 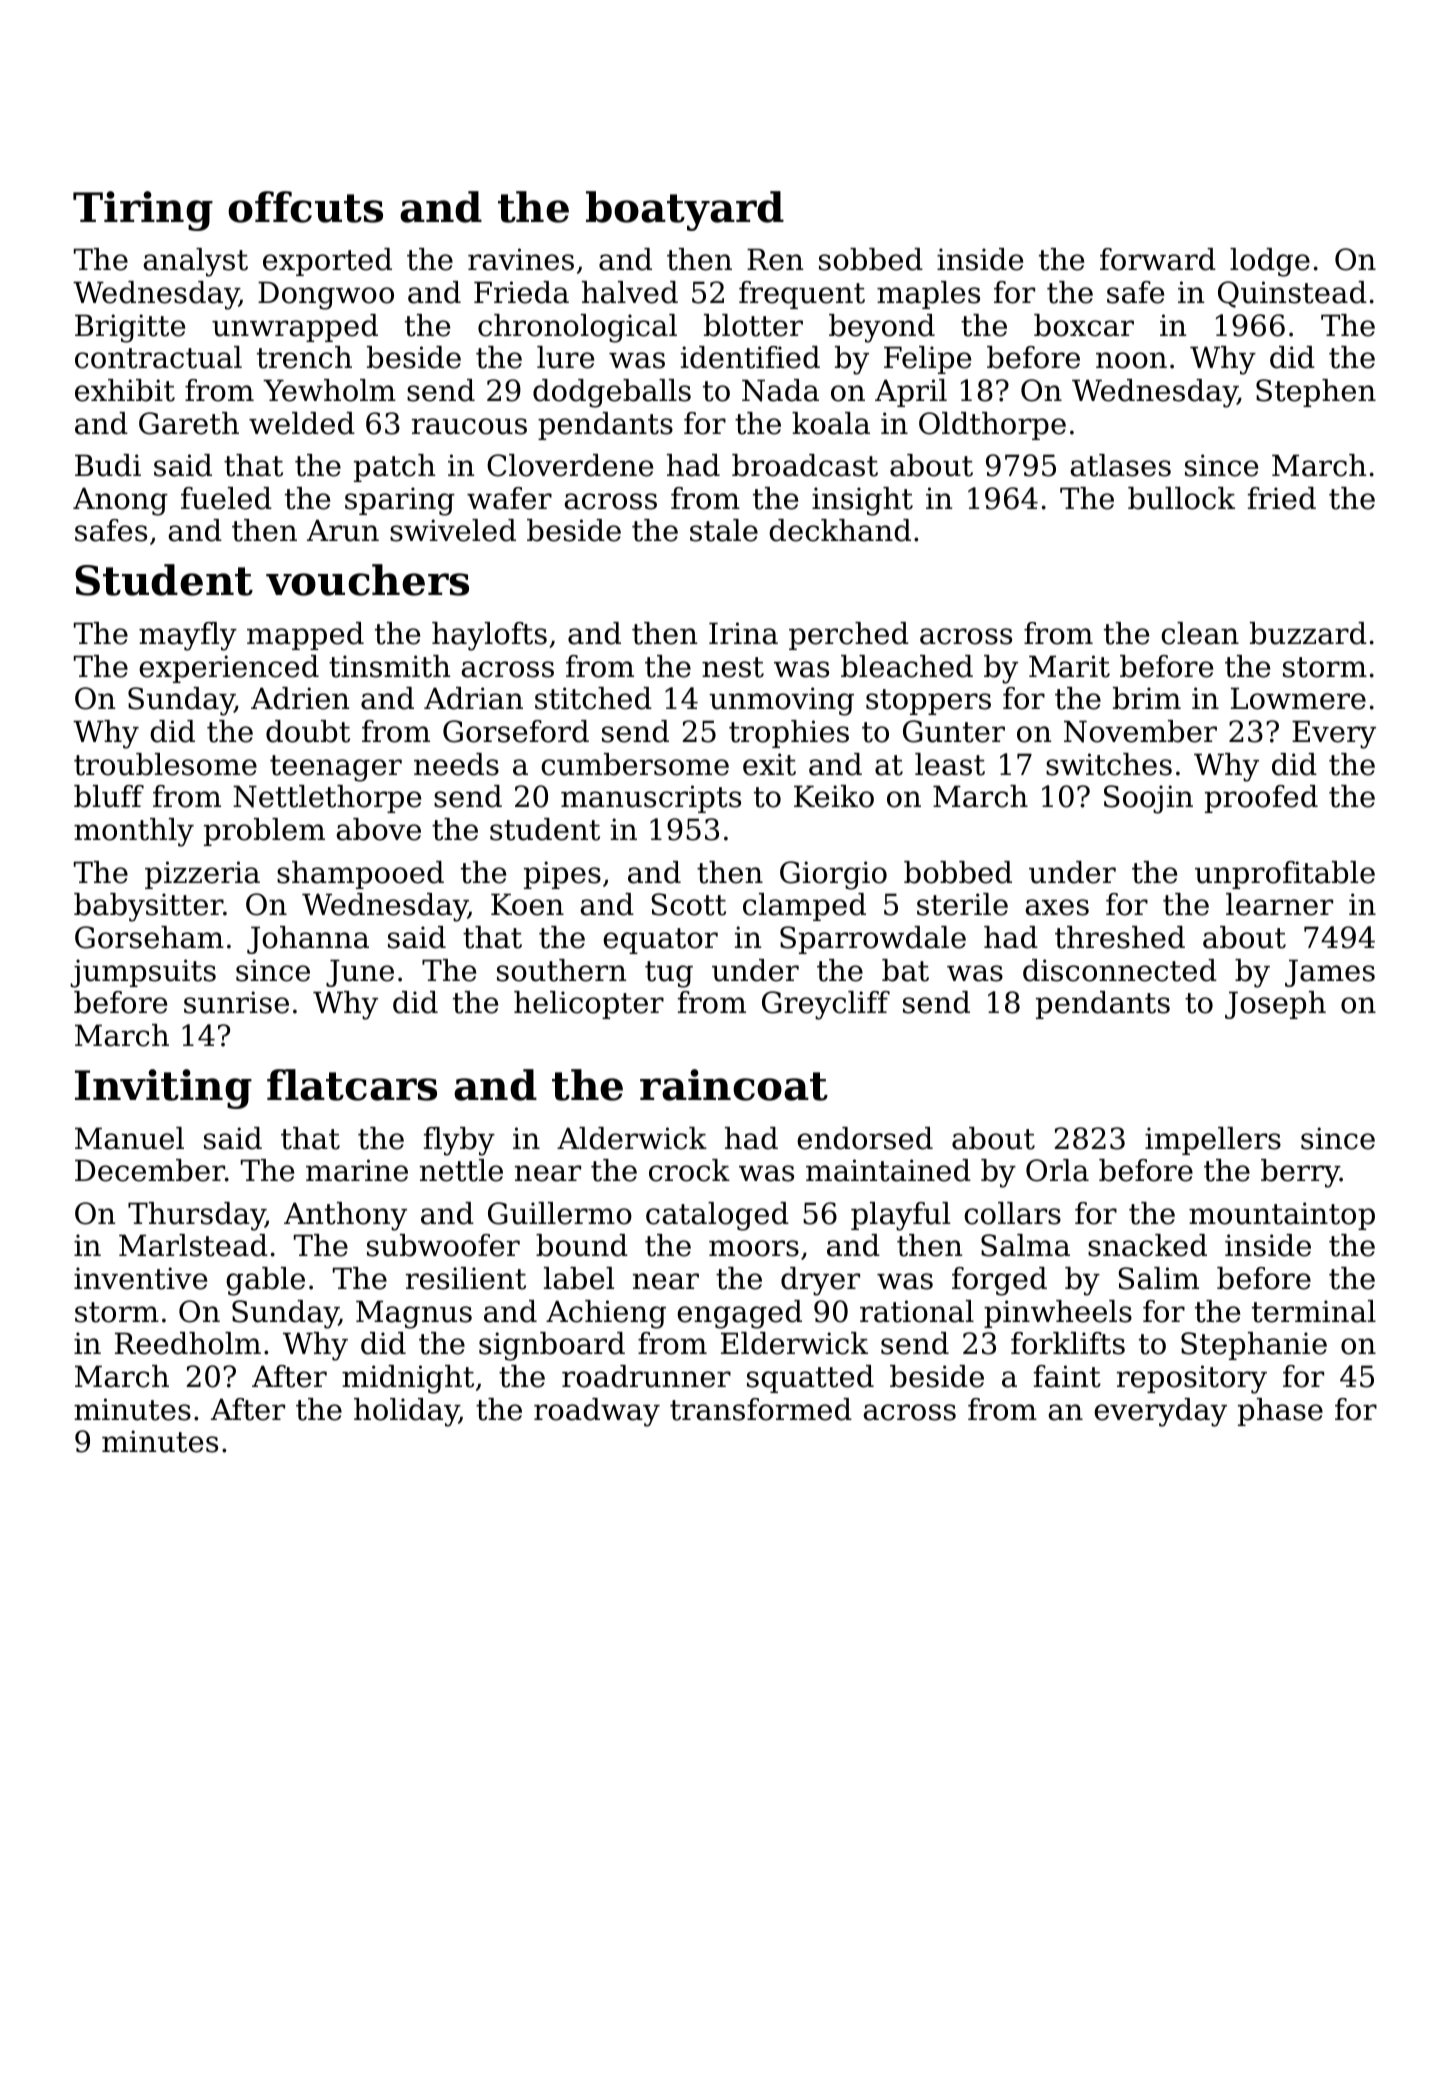 I want to click on Marit, so click(x=1069, y=666).
